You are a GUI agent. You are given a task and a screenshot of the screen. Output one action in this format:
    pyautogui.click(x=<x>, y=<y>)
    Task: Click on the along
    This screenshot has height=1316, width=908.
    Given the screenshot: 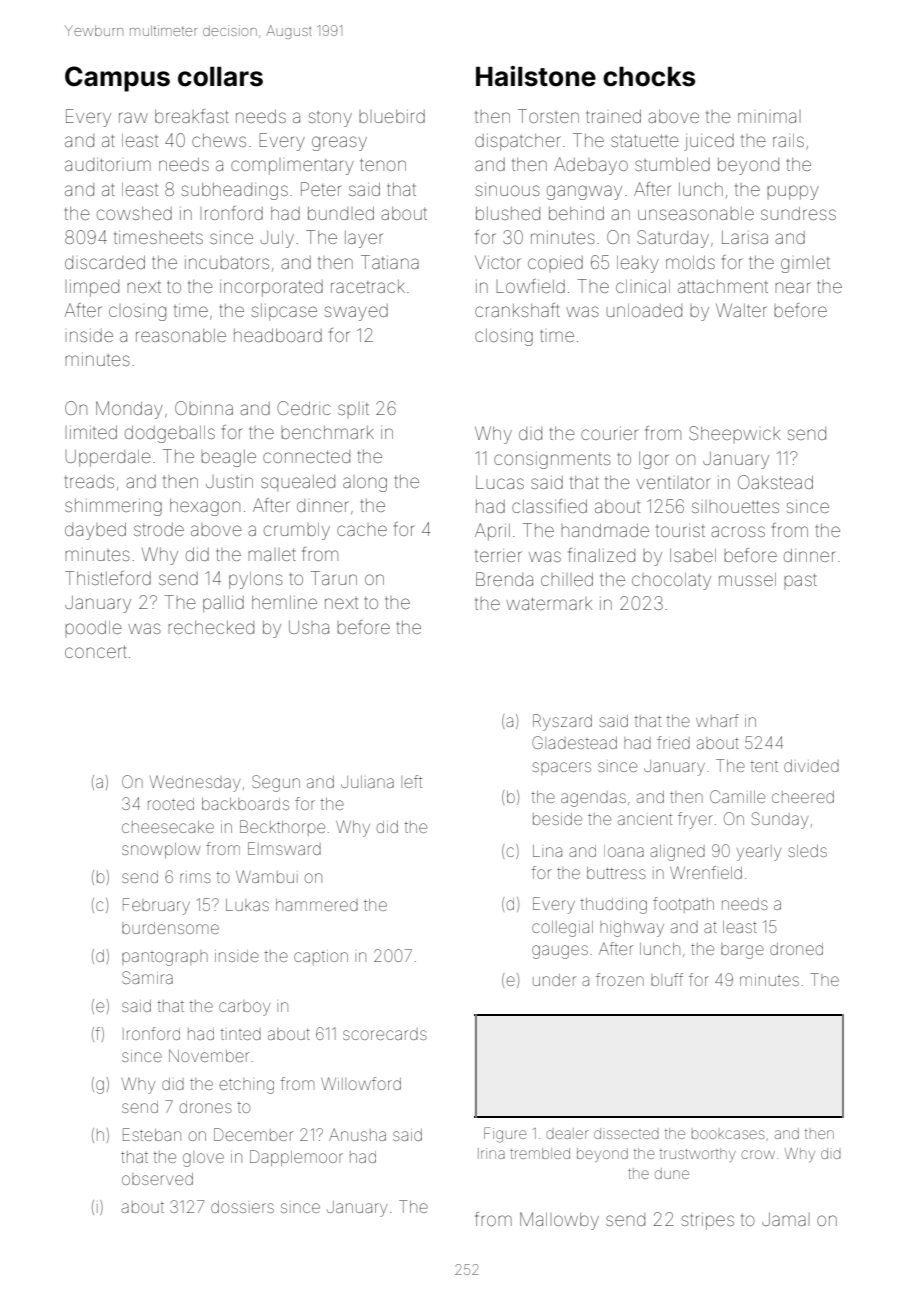 What is the action you would take?
    pyautogui.click(x=365, y=484)
